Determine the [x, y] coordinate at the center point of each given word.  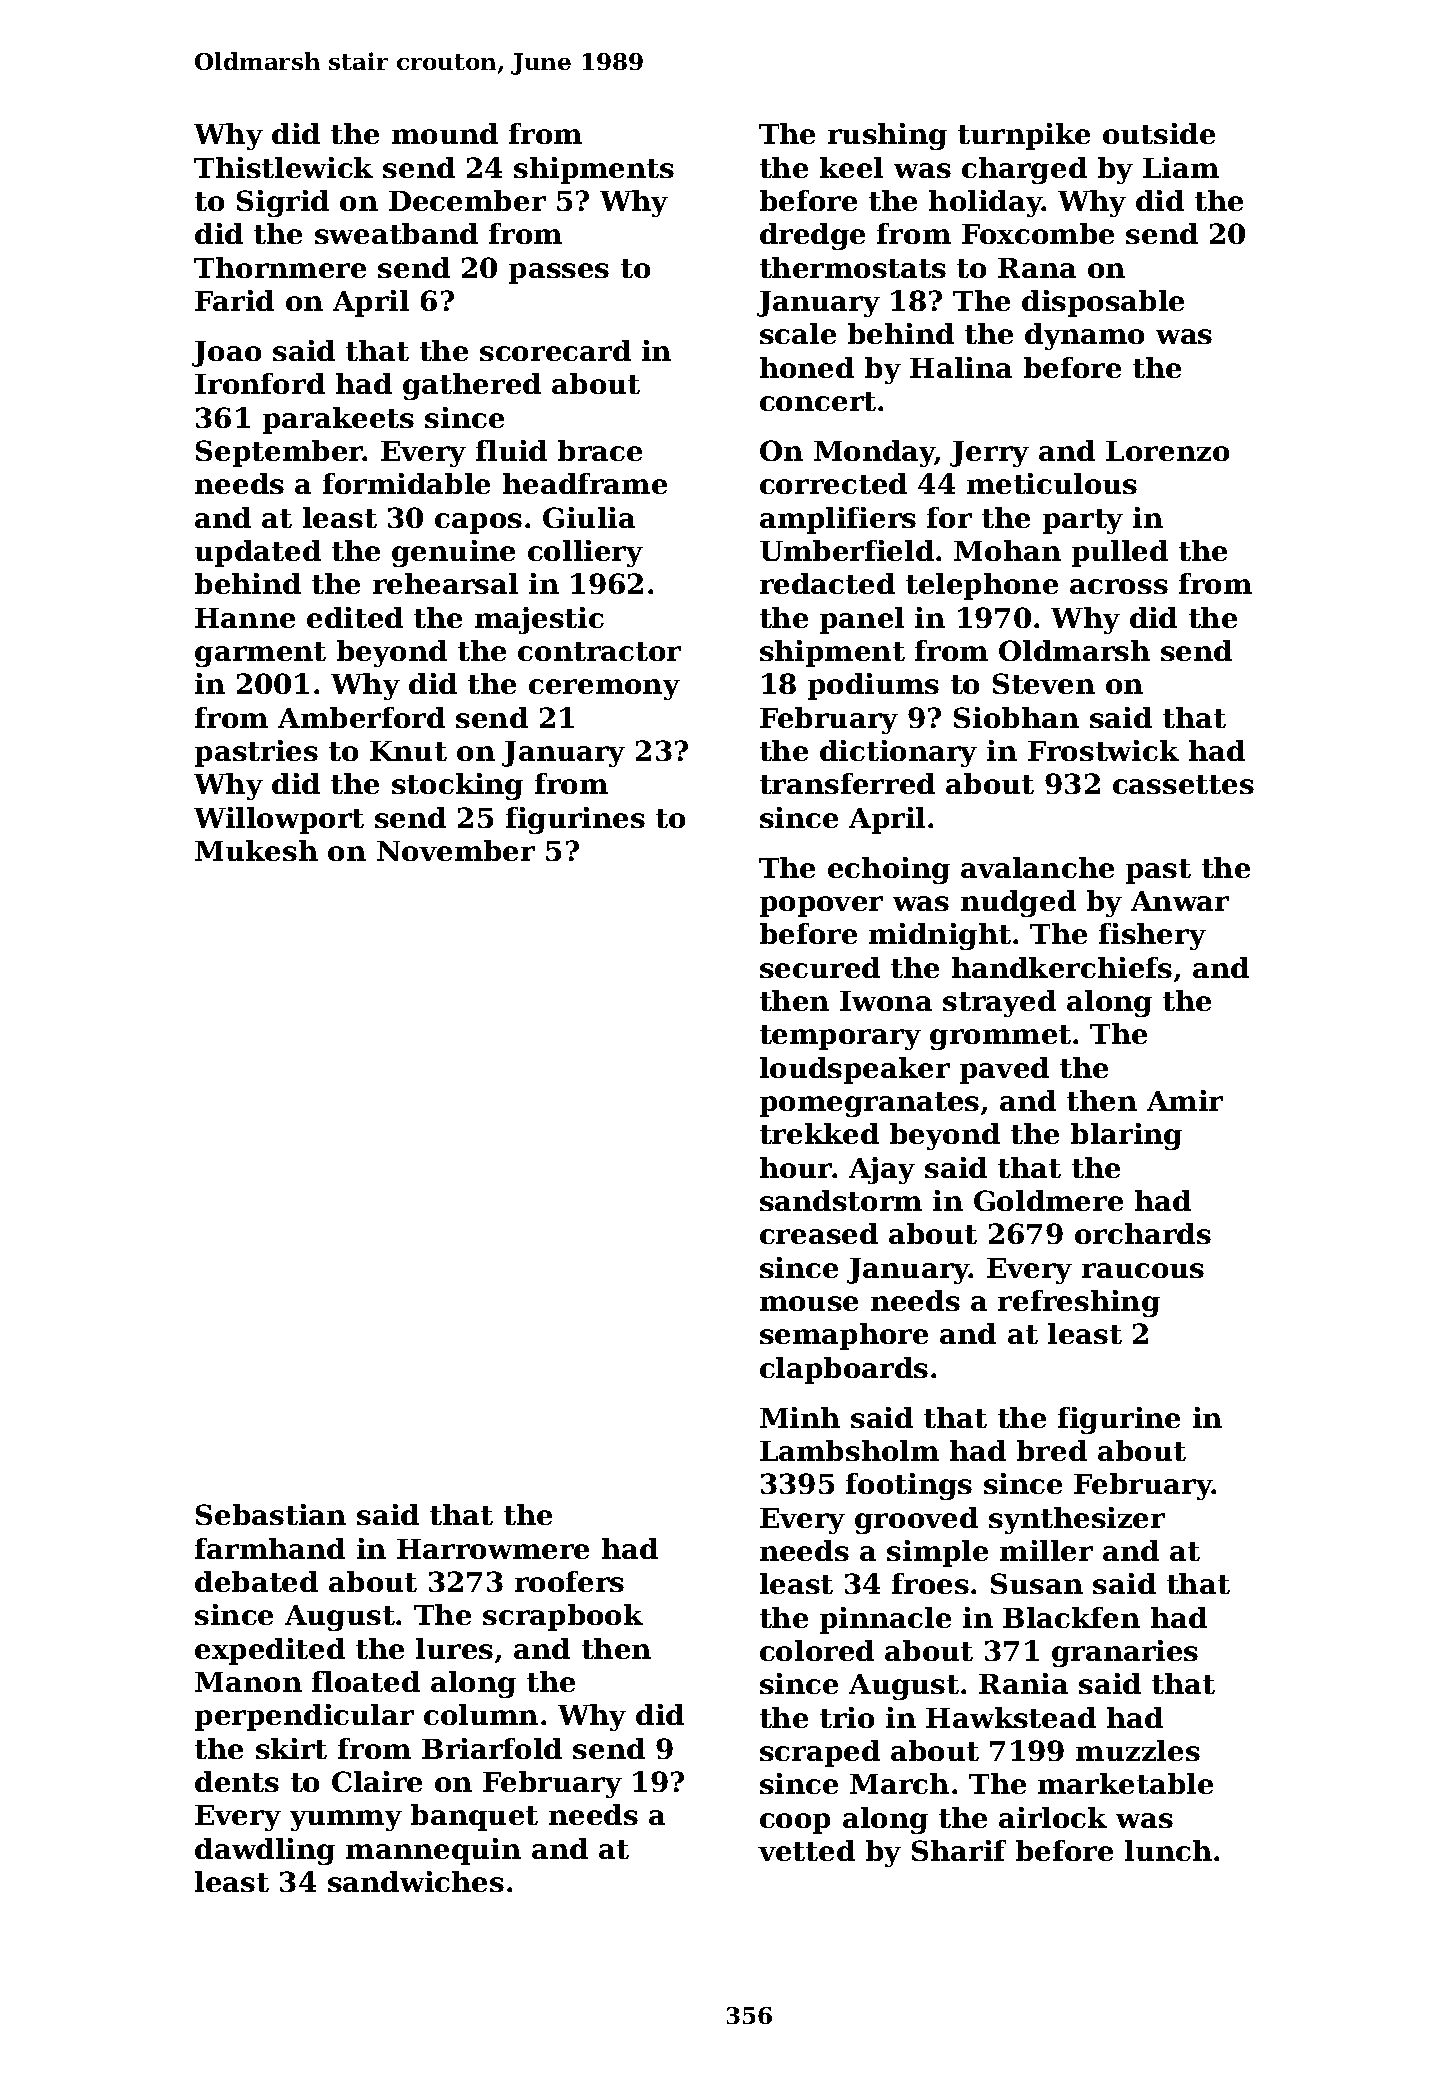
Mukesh [256, 850]
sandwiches [416, 1881]
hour [796, 1167]
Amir [1185, 1100]
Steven [1044, 683]
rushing [887, 136]
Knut [408, 751]
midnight [940, 936]
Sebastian [271, 1514]
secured [820, 967]
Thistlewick [283, 167]
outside [1159, 133]
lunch [1168, 1850]
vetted [806, 1850]
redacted [827, 583]
